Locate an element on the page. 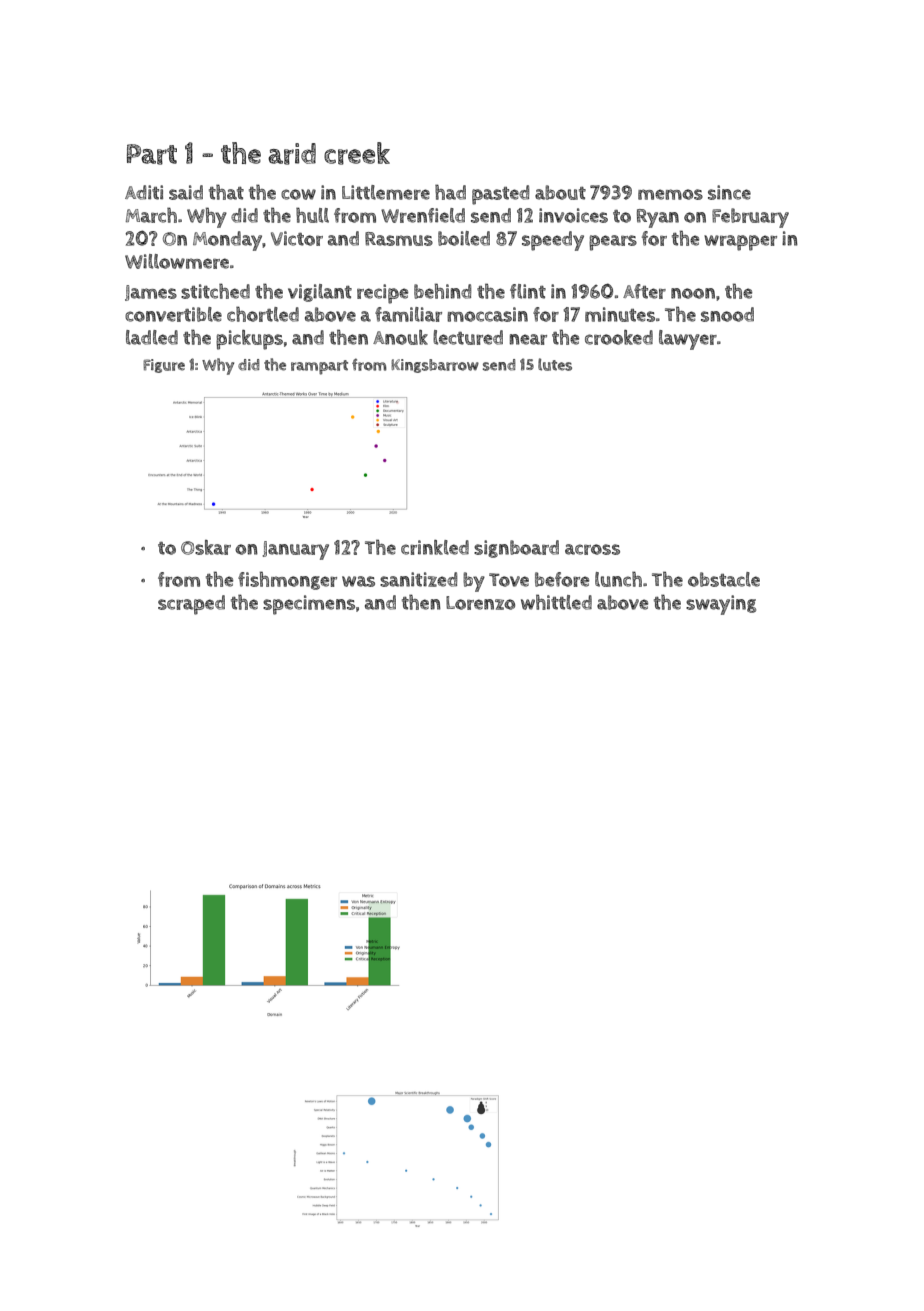 The width and height of the page is (924, 1311). signboard is located at coordinates (516, 549).
